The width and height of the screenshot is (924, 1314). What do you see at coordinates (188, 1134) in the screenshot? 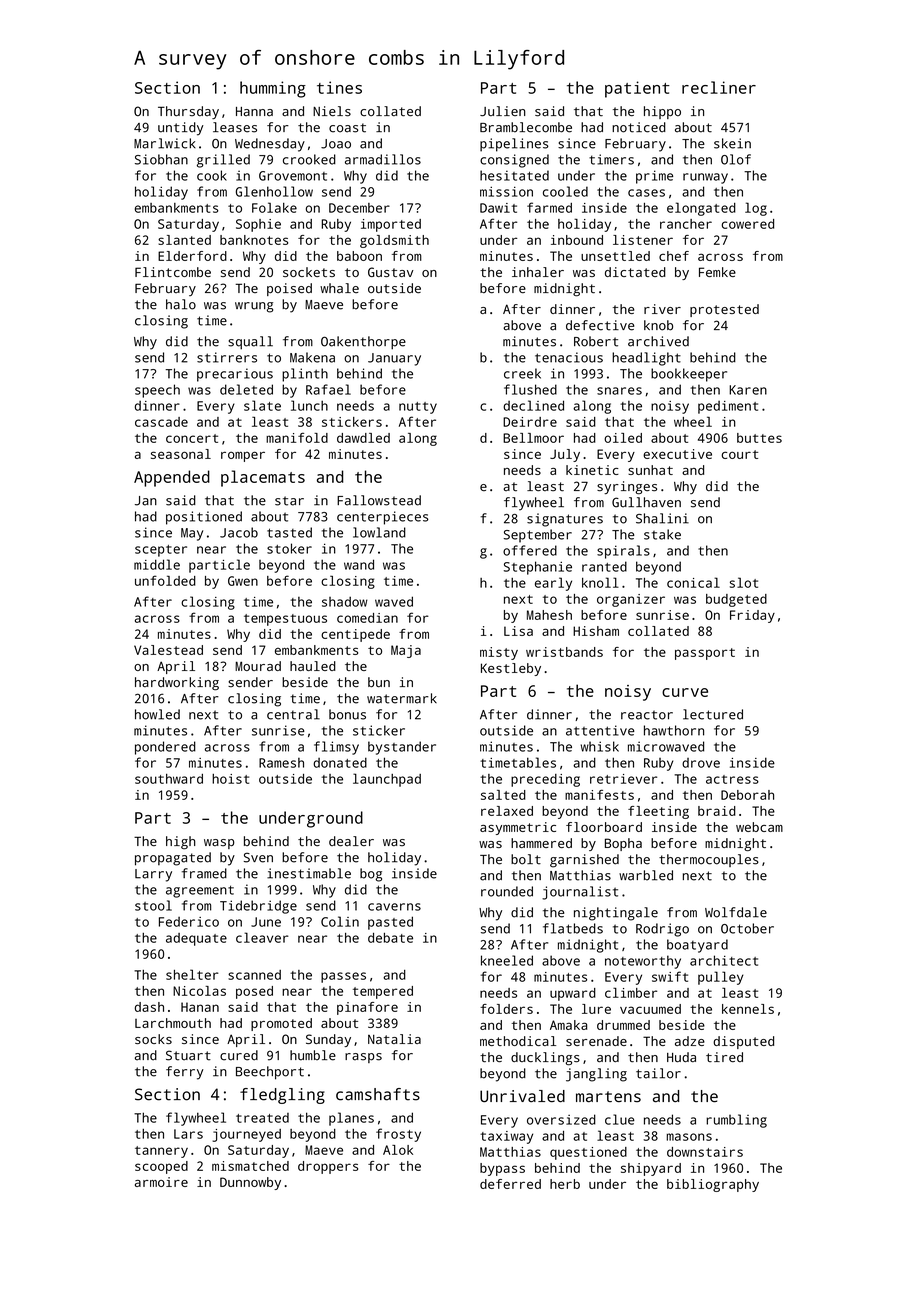
I see `Lars` at bounding box center [188, 1134].
